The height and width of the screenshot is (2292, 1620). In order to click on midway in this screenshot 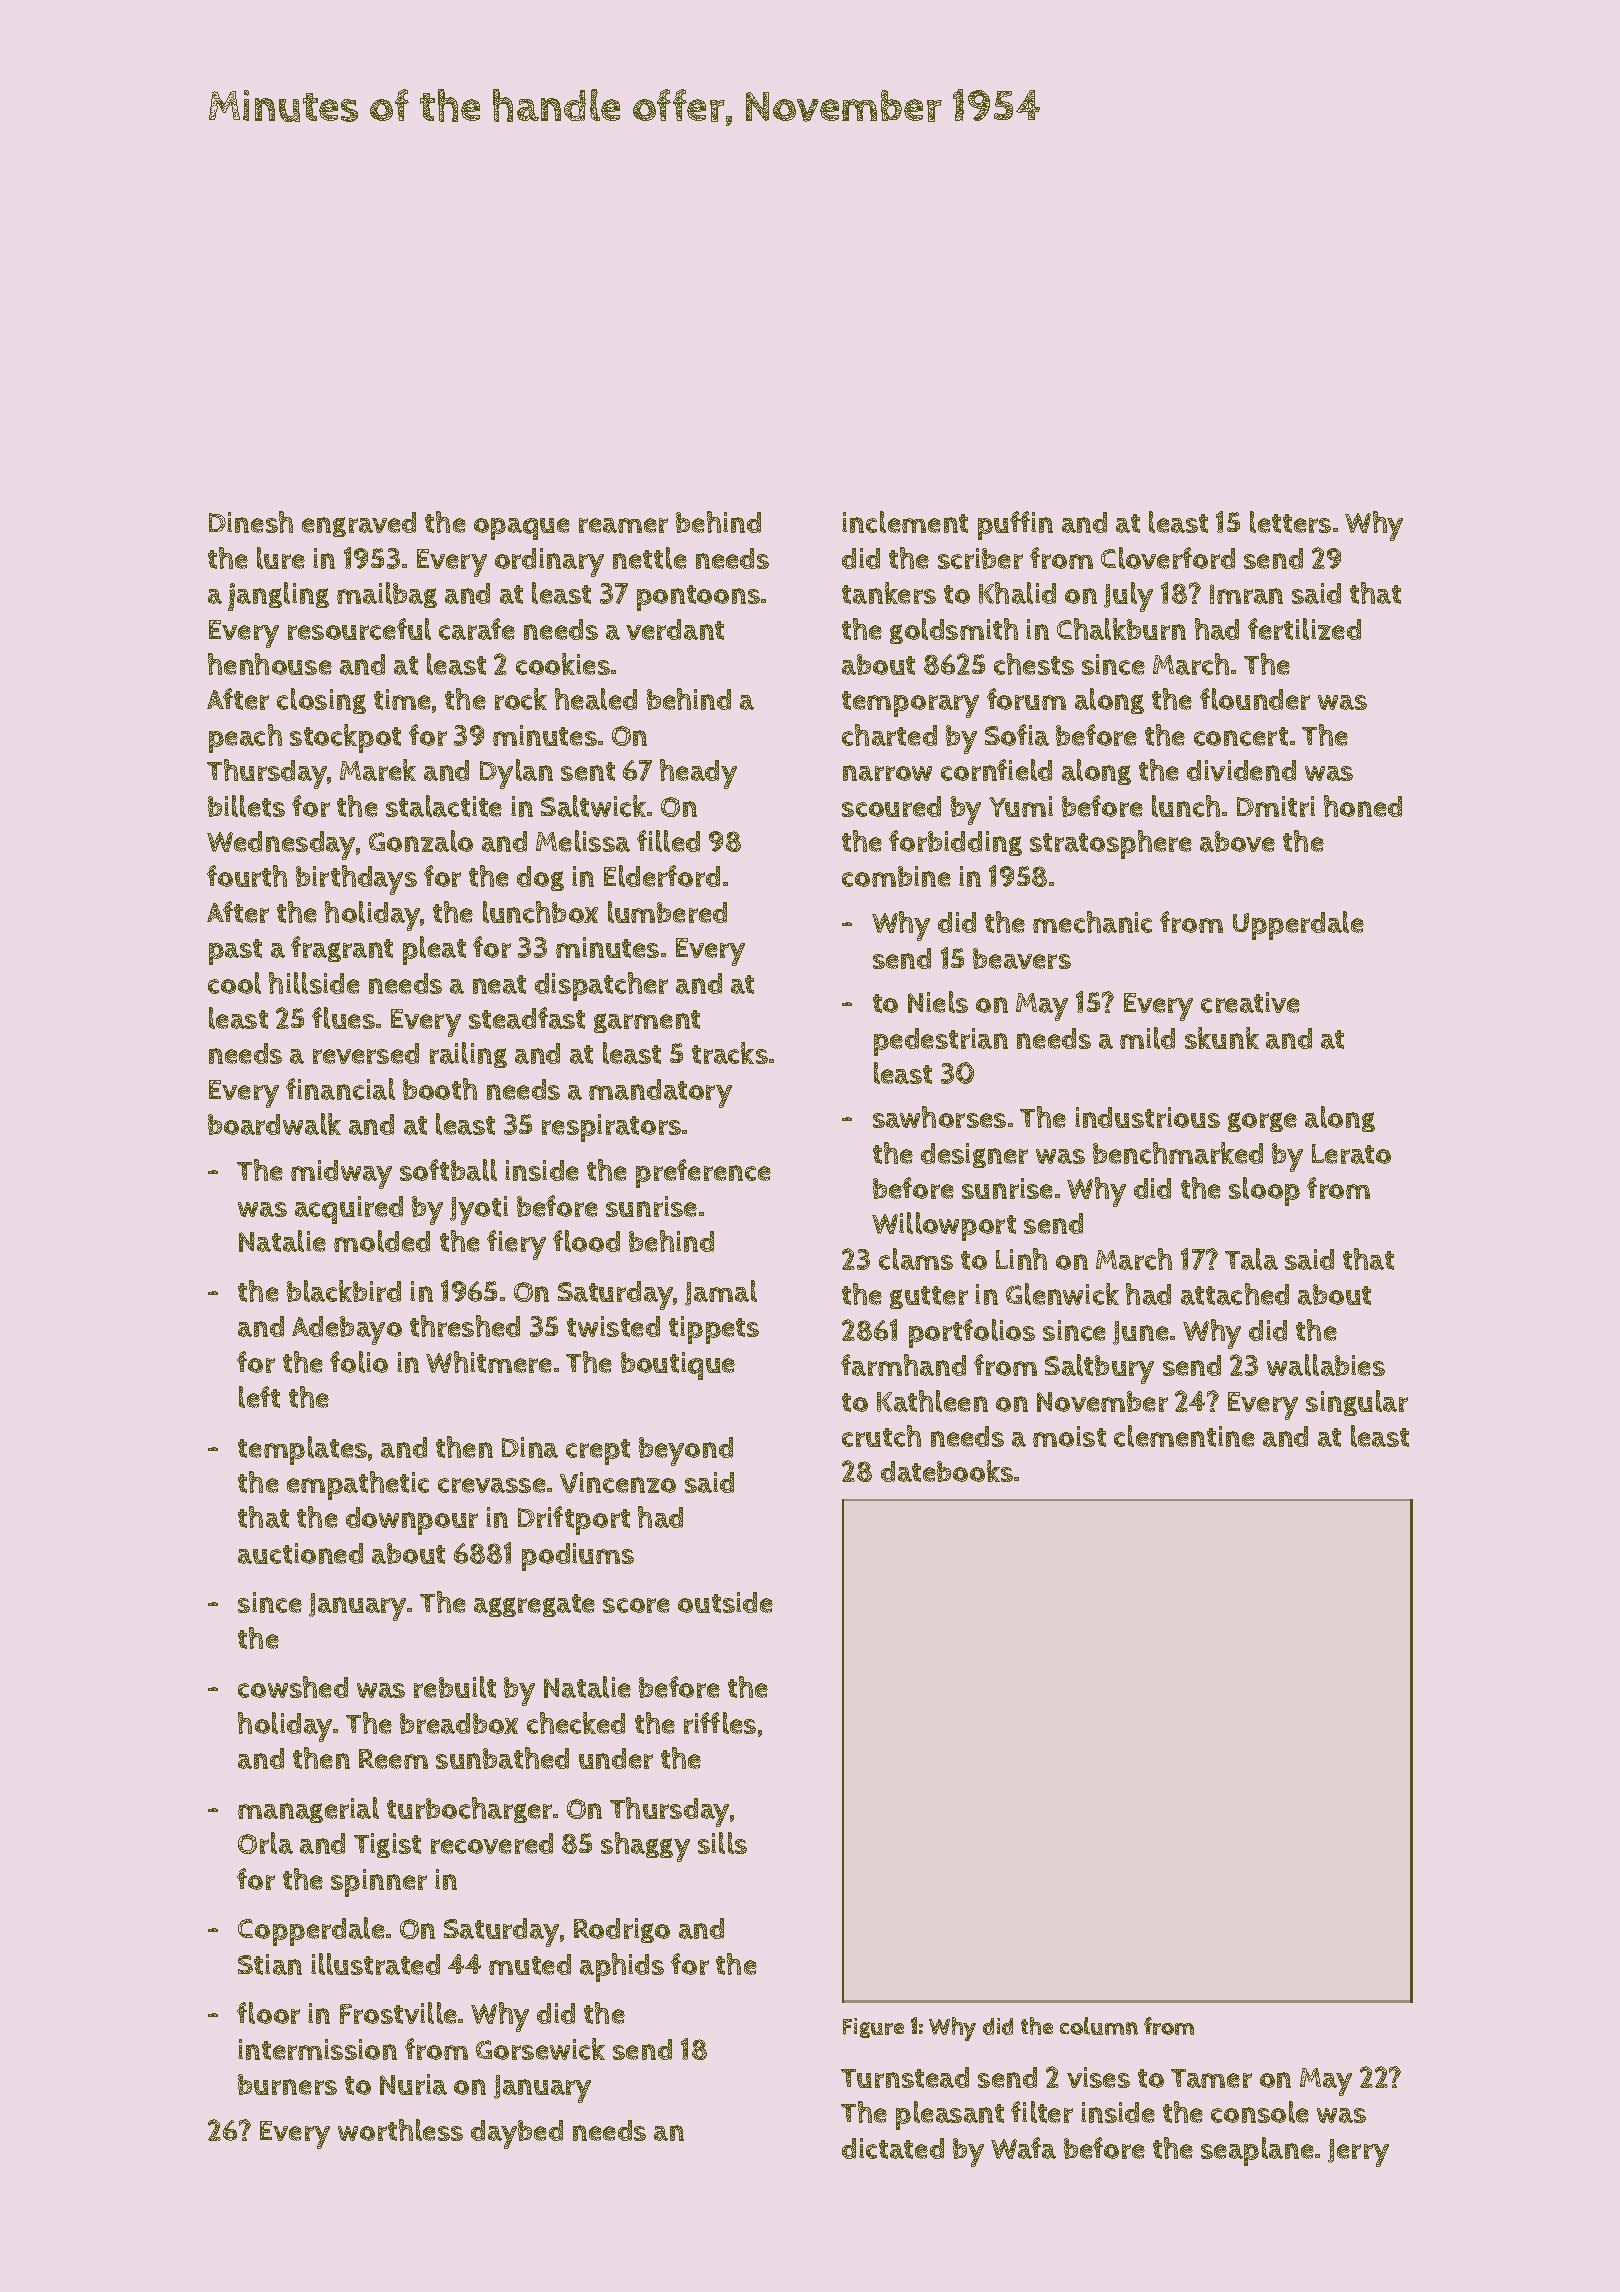, I will do `click(341, 1174)`.
